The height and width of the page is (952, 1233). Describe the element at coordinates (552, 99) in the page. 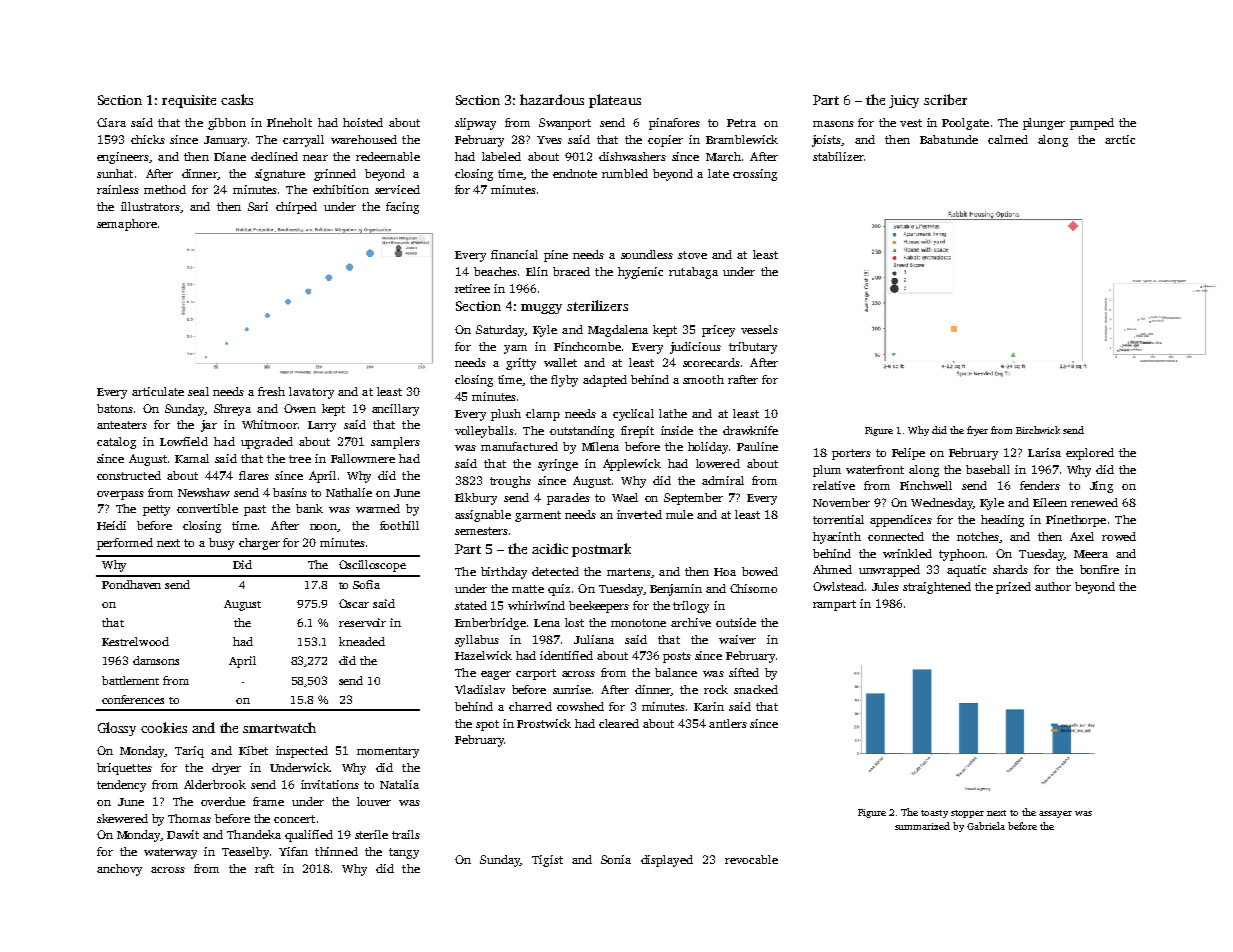

I see `hazardous` at that location.
